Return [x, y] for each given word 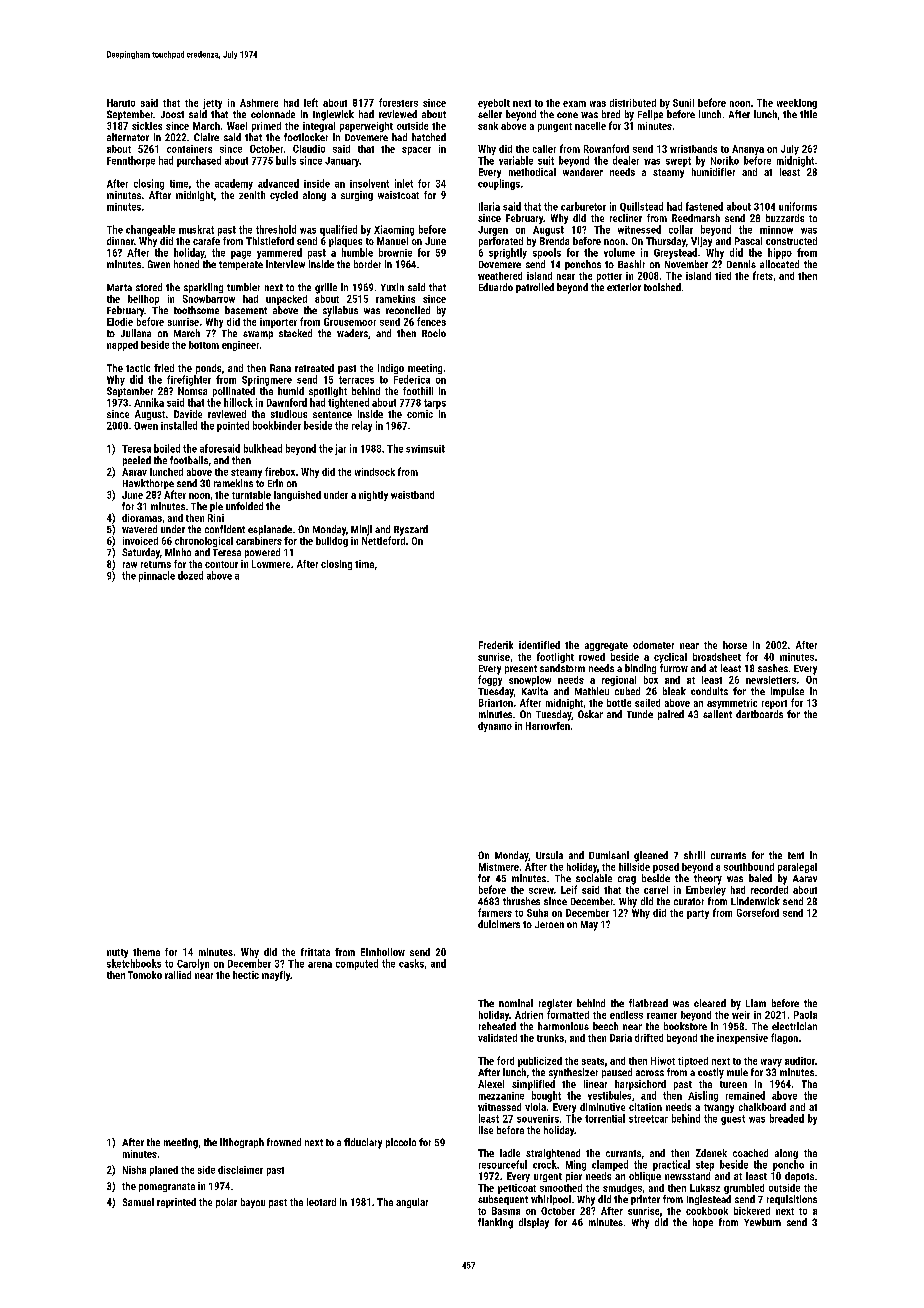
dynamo [495, 727]
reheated [497, 1026]
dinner [120, 241]
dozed [190, 575]
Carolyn [193, 964]
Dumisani [609, 855]
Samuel [138, 1202]
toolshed [662, 287]
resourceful [503, 1164]
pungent [555, 127]
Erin [275, 483]
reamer [662, 1016]
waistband [412, 495]
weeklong [797, 104]
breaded [787, 1118]
